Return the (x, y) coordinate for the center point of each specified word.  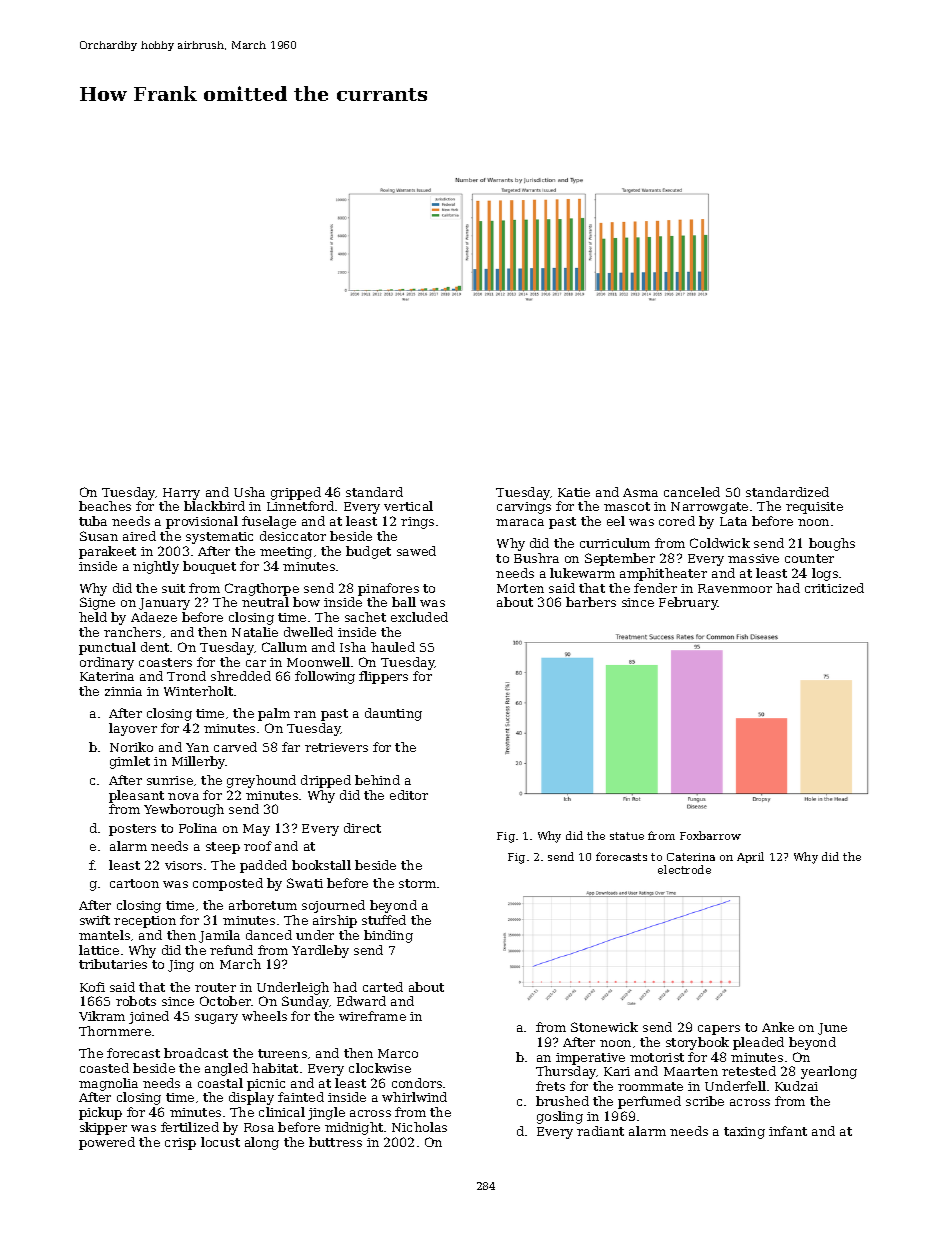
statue (627, 836)
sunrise (170, 780)
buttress (335, 1142)
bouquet (209, 567)
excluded (419, 617)
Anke (778, 1027)
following (325, 677)
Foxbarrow (710, 835)
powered (107, 1143)
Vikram (102, 1016)
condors (417, 1083)
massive (753, 558)
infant (788, 1131)
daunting (393, 714)
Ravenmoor (735, 588)
